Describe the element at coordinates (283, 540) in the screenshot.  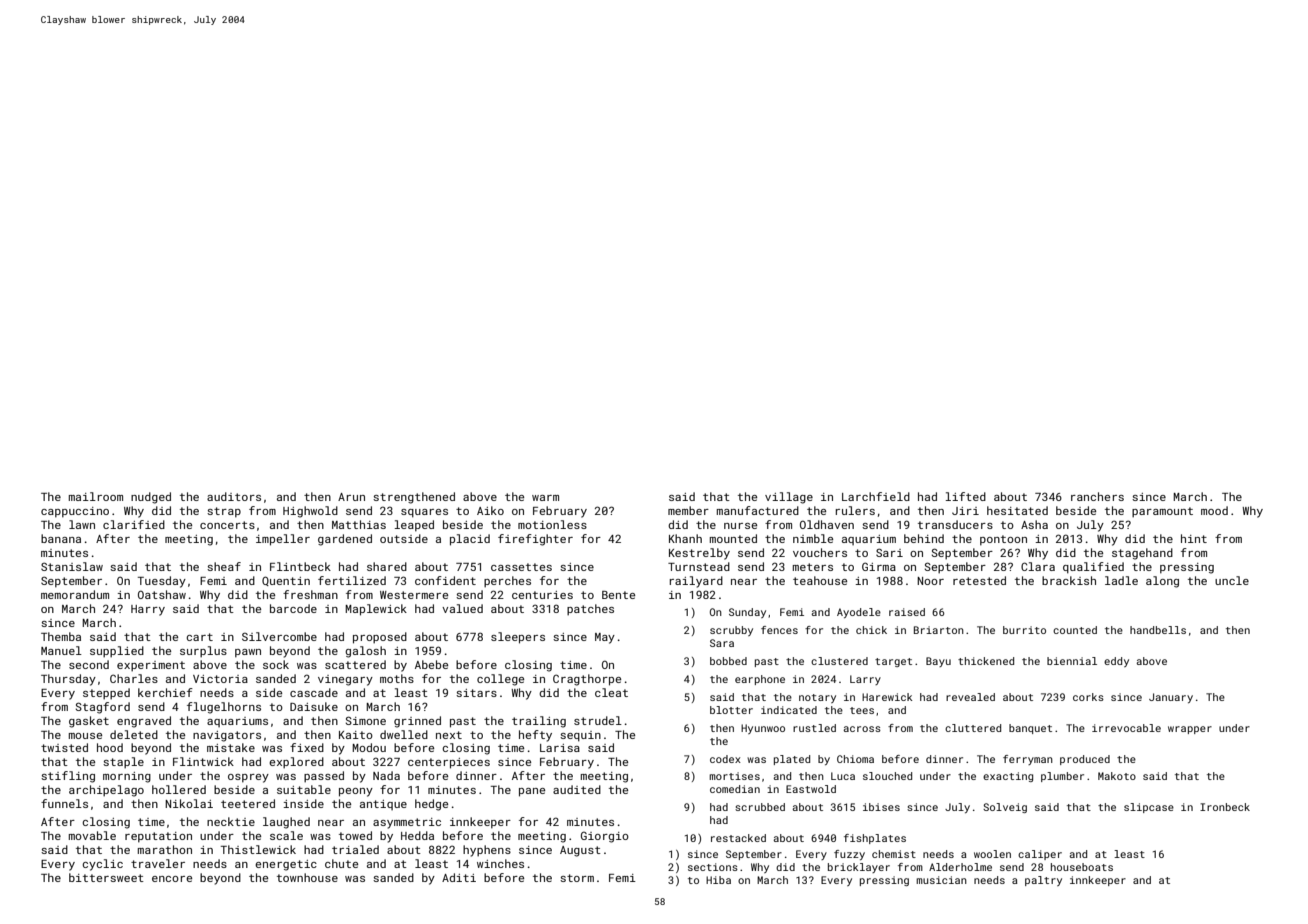
I see `impeller` at that location.
